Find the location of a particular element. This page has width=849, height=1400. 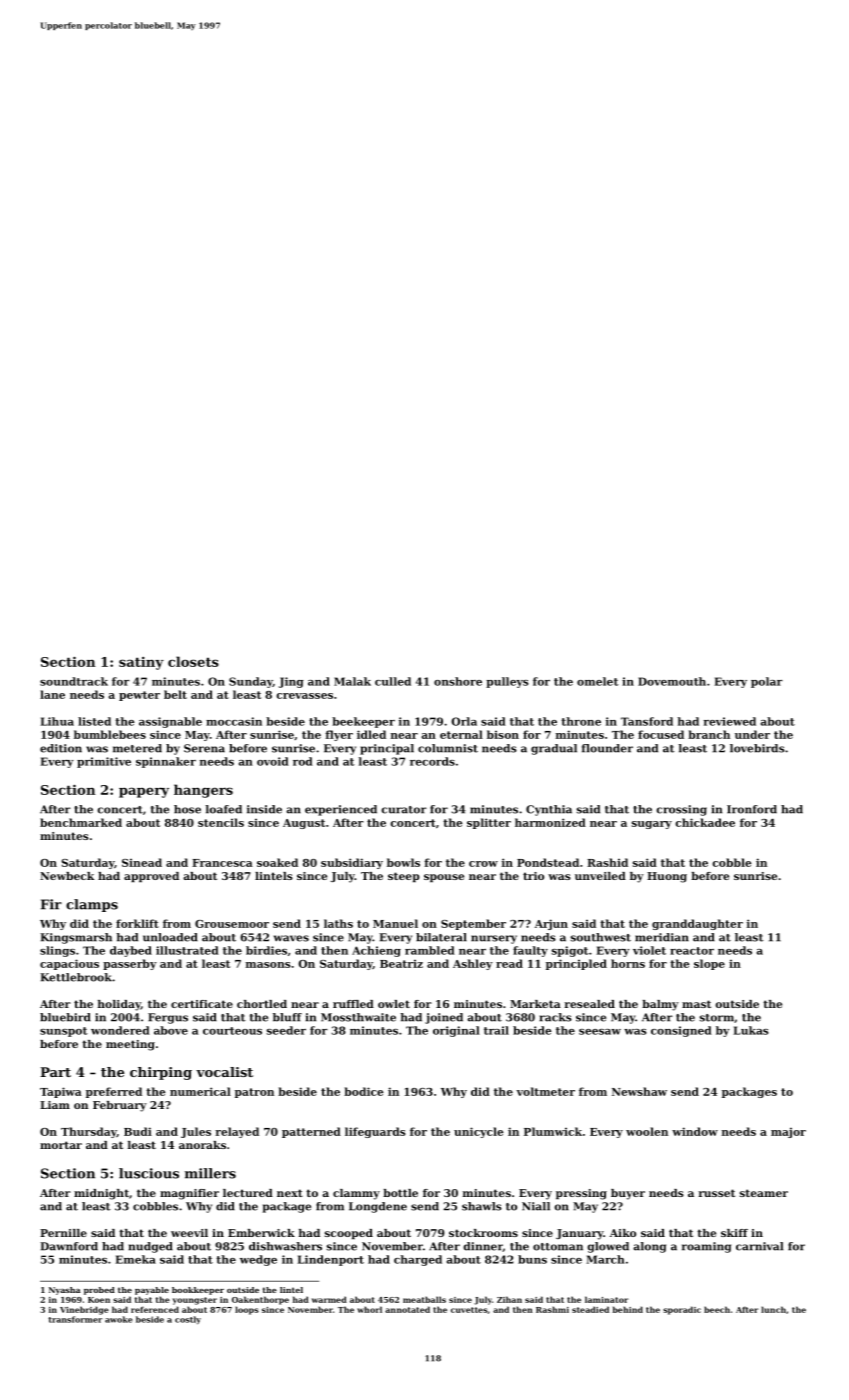

Tansford is located at coordinates (647, 721).
